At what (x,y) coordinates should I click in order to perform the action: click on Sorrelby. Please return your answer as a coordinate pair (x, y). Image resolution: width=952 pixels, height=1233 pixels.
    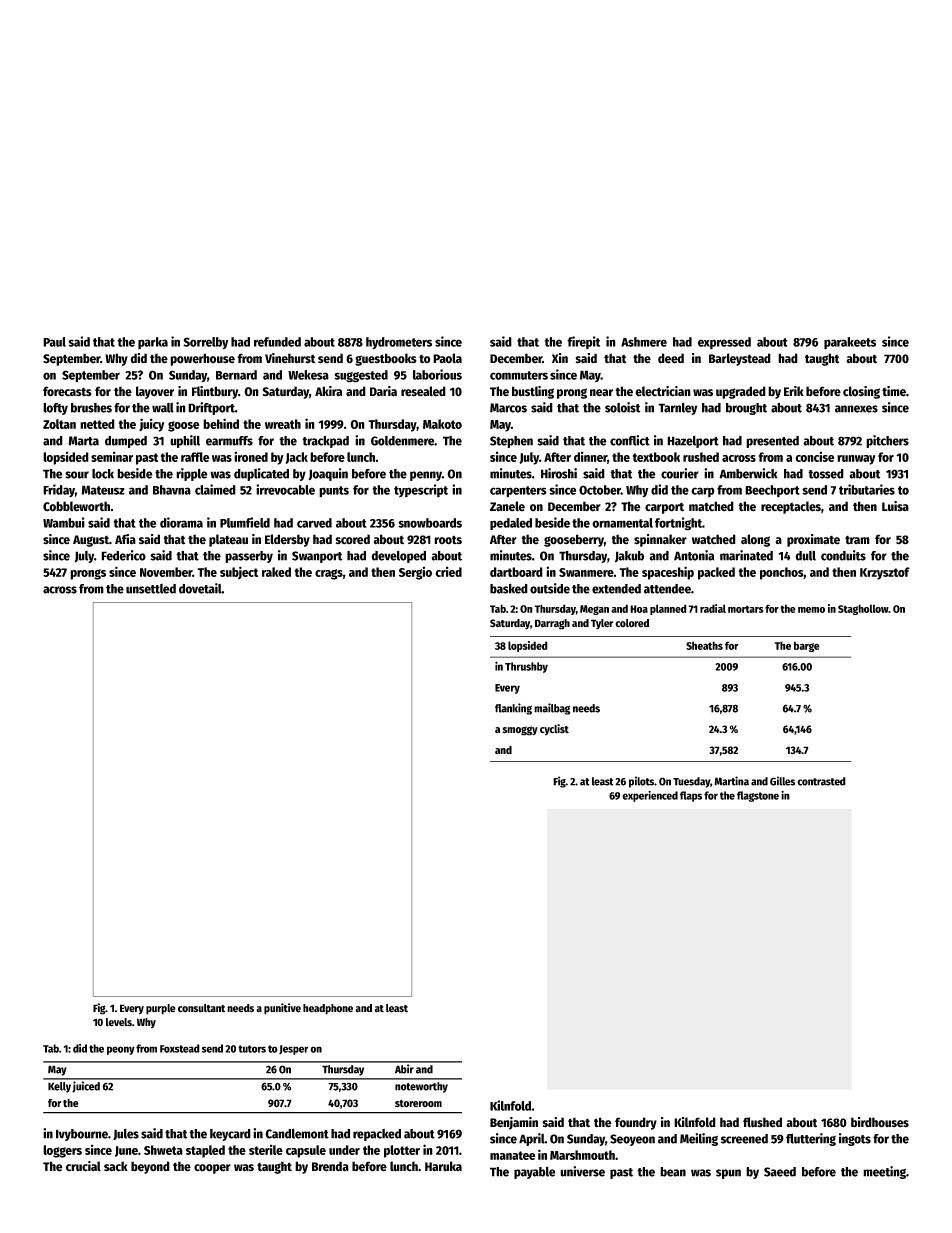
    Looking at the image, I should click on (206, 343).
